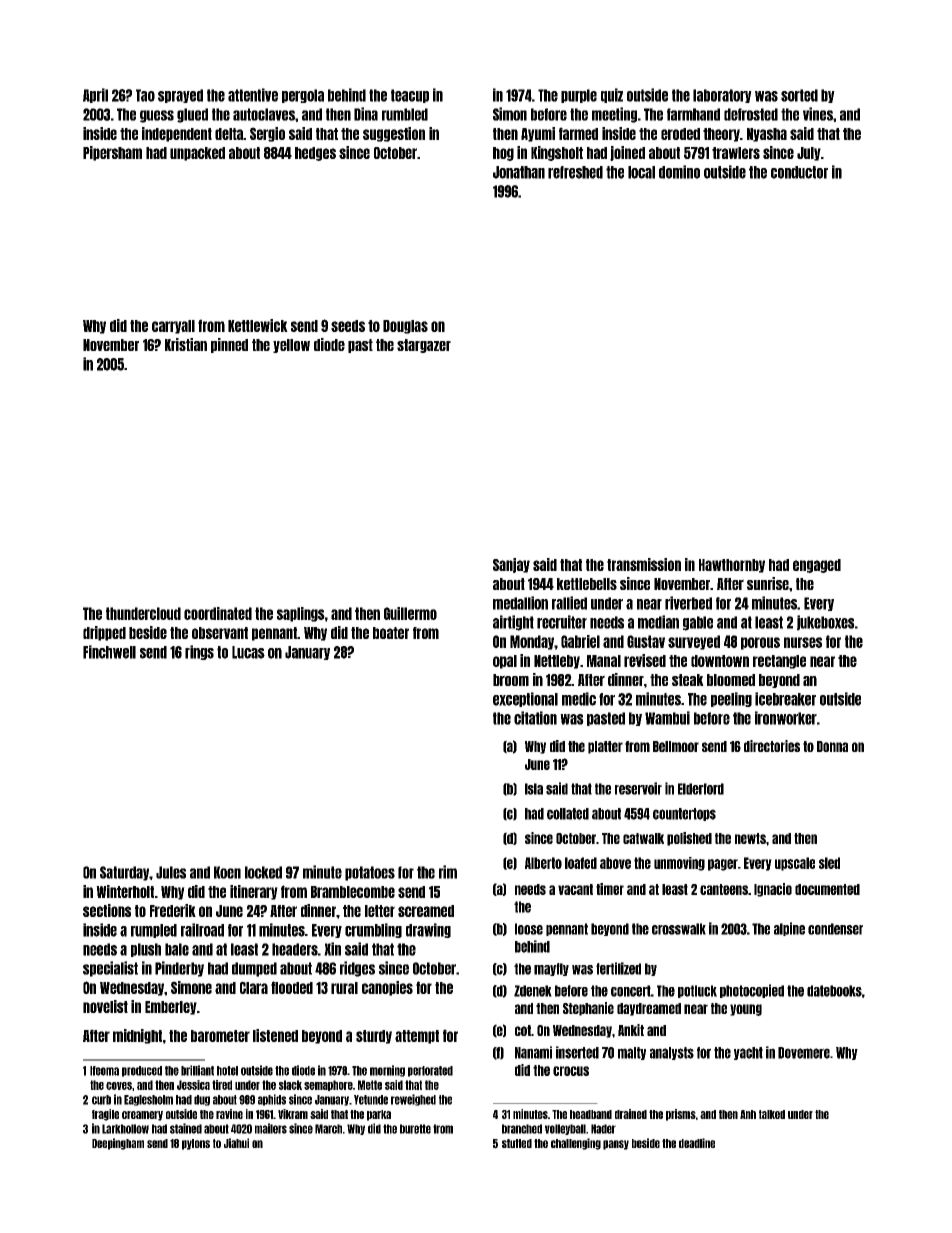 The height and width of the image is (1233, 952). Describe the element at coordinates (109, 652) in the image. I see `Finchwell` at that location.
